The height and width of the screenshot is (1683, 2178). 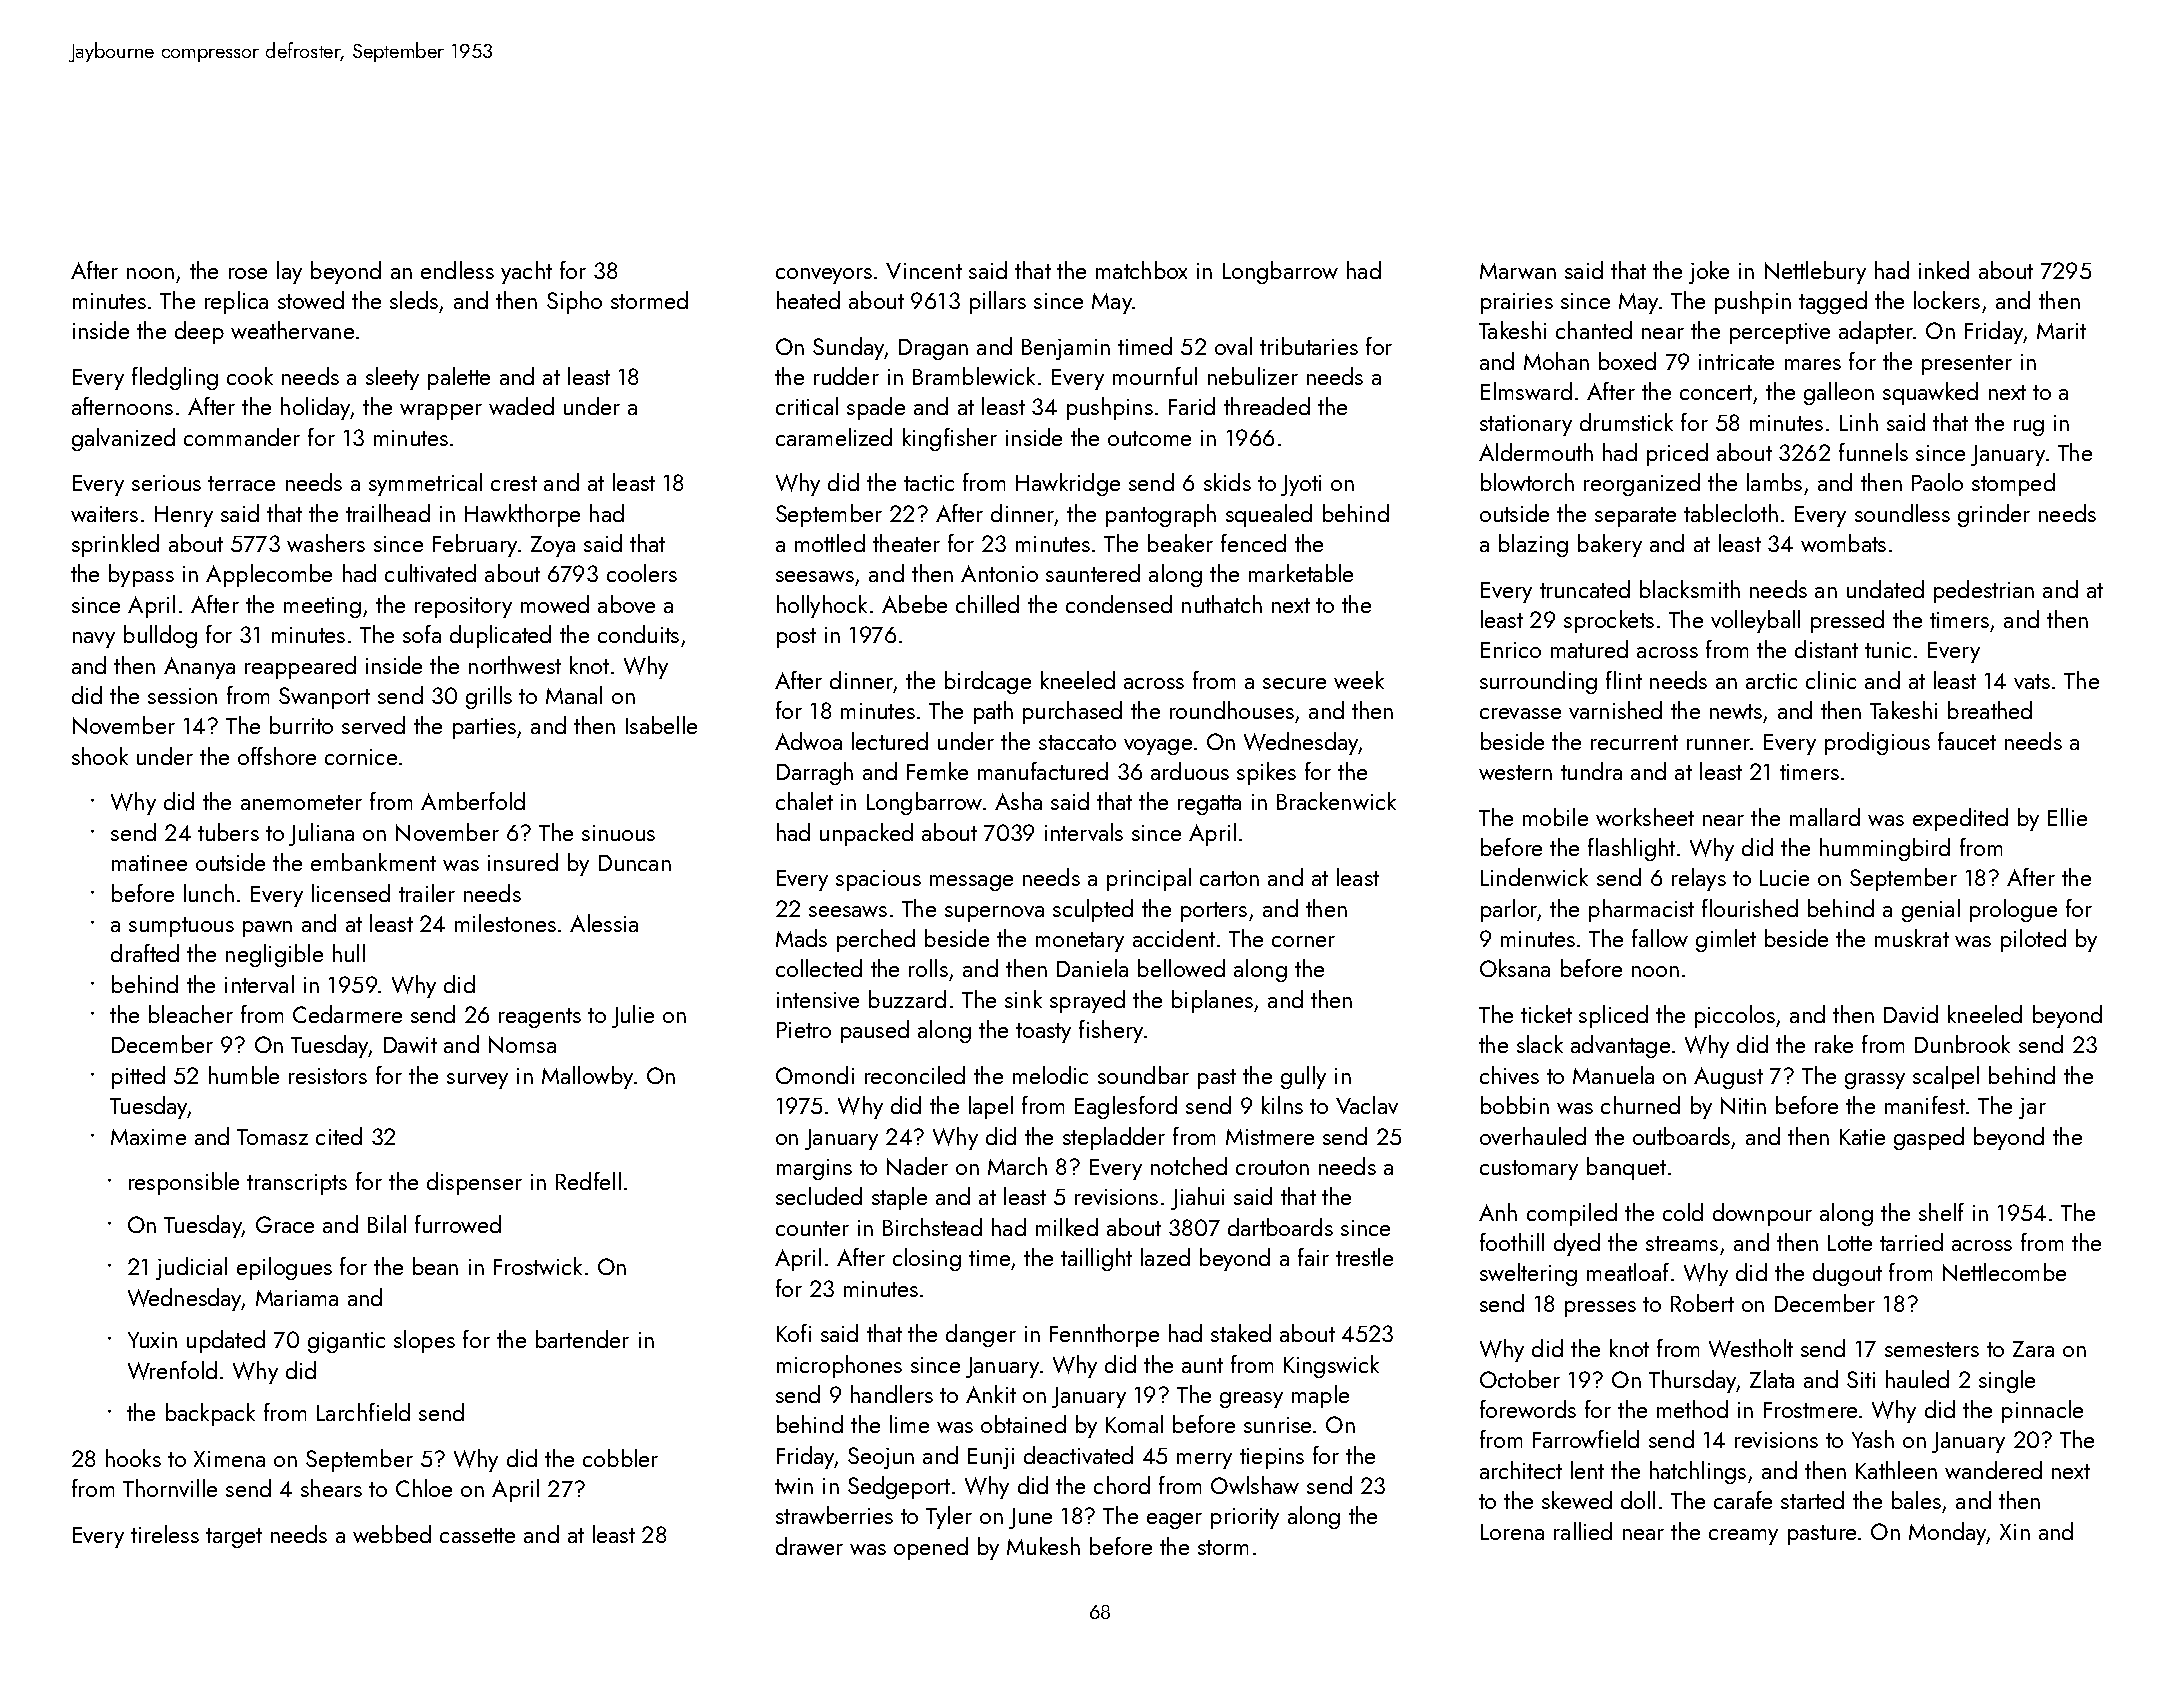 What do you see at coordinates (2032, 681) in the screenshot?
I see `vats` at bounding box center [2032, 681].
